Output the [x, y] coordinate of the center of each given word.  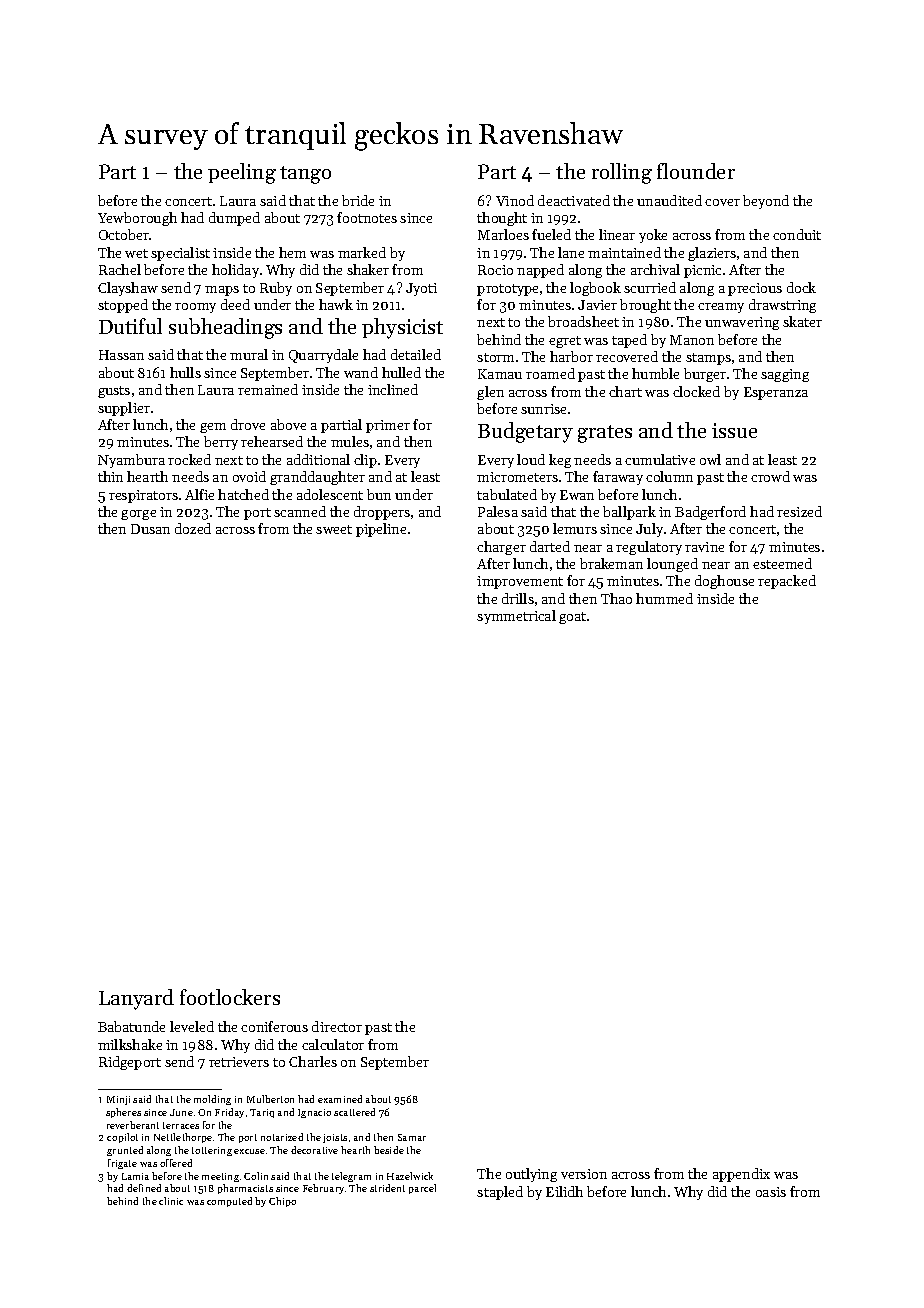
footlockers [230, 997]
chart [625, 391]
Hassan [121, 355]
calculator [333, 1044]
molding [212, 1100]
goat [572, 618]
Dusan [150, 529]
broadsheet [583, 321]
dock [801, 287]
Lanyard [136, 999]
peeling [242, 173]
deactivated [574, 200]
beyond [766, 202]
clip [365, 461]
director [337, 1026]
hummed [664, 598]
